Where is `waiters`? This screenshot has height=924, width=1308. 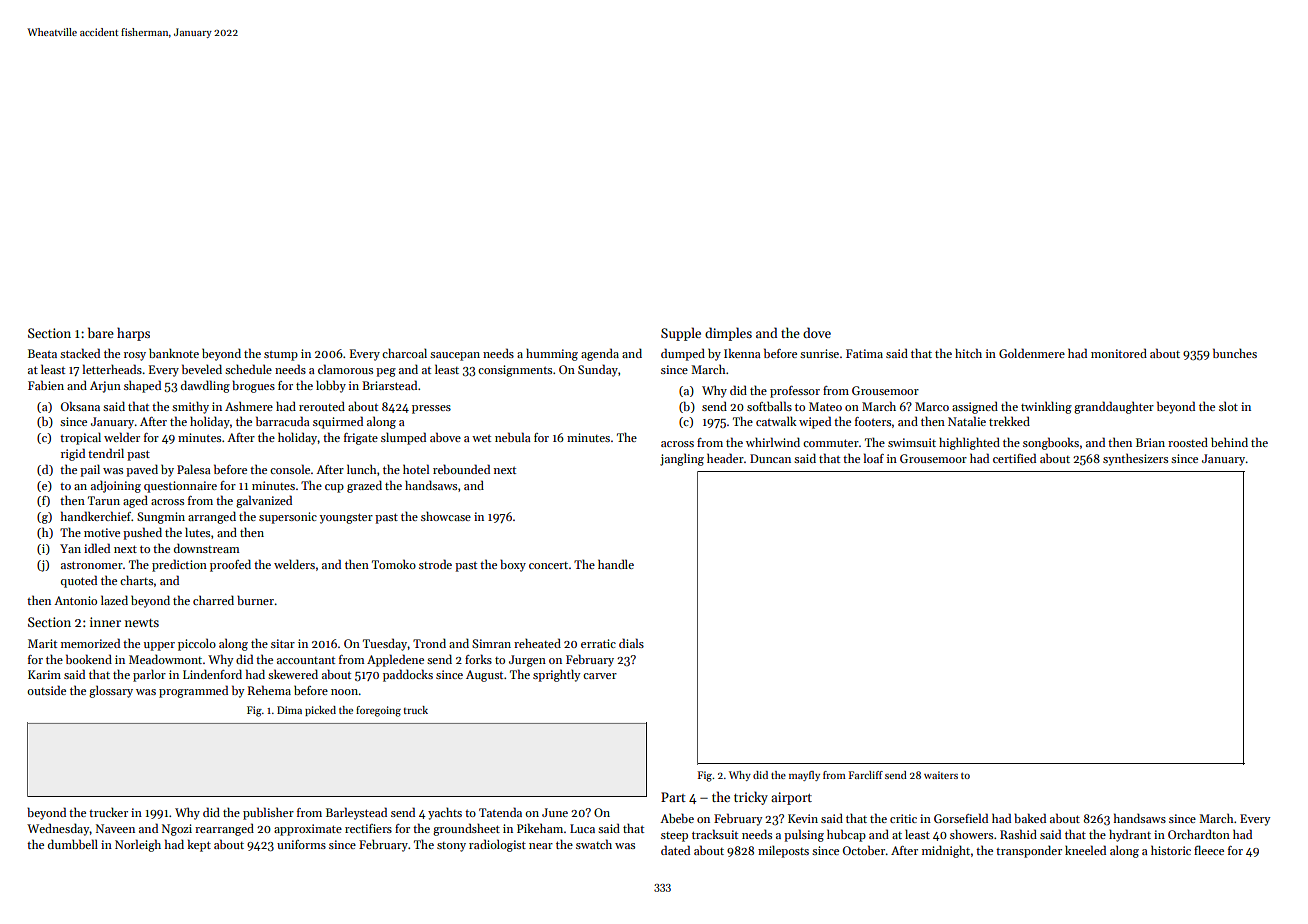 waiters is located at coordinates (941, 775).
